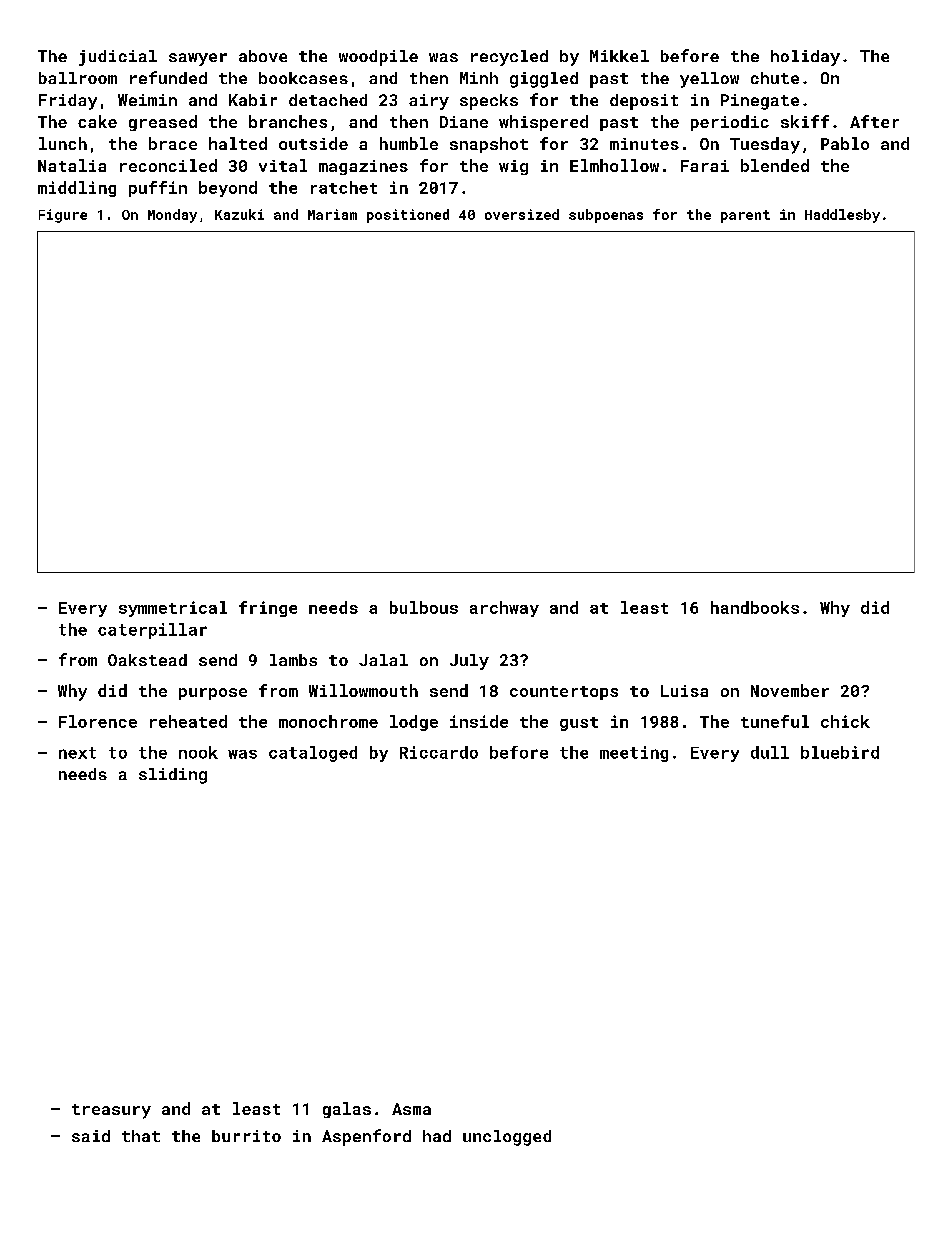  What do you see at coordinates (424, 607) in the document?
I see `bulbous` at bounding box center [424, 607].
